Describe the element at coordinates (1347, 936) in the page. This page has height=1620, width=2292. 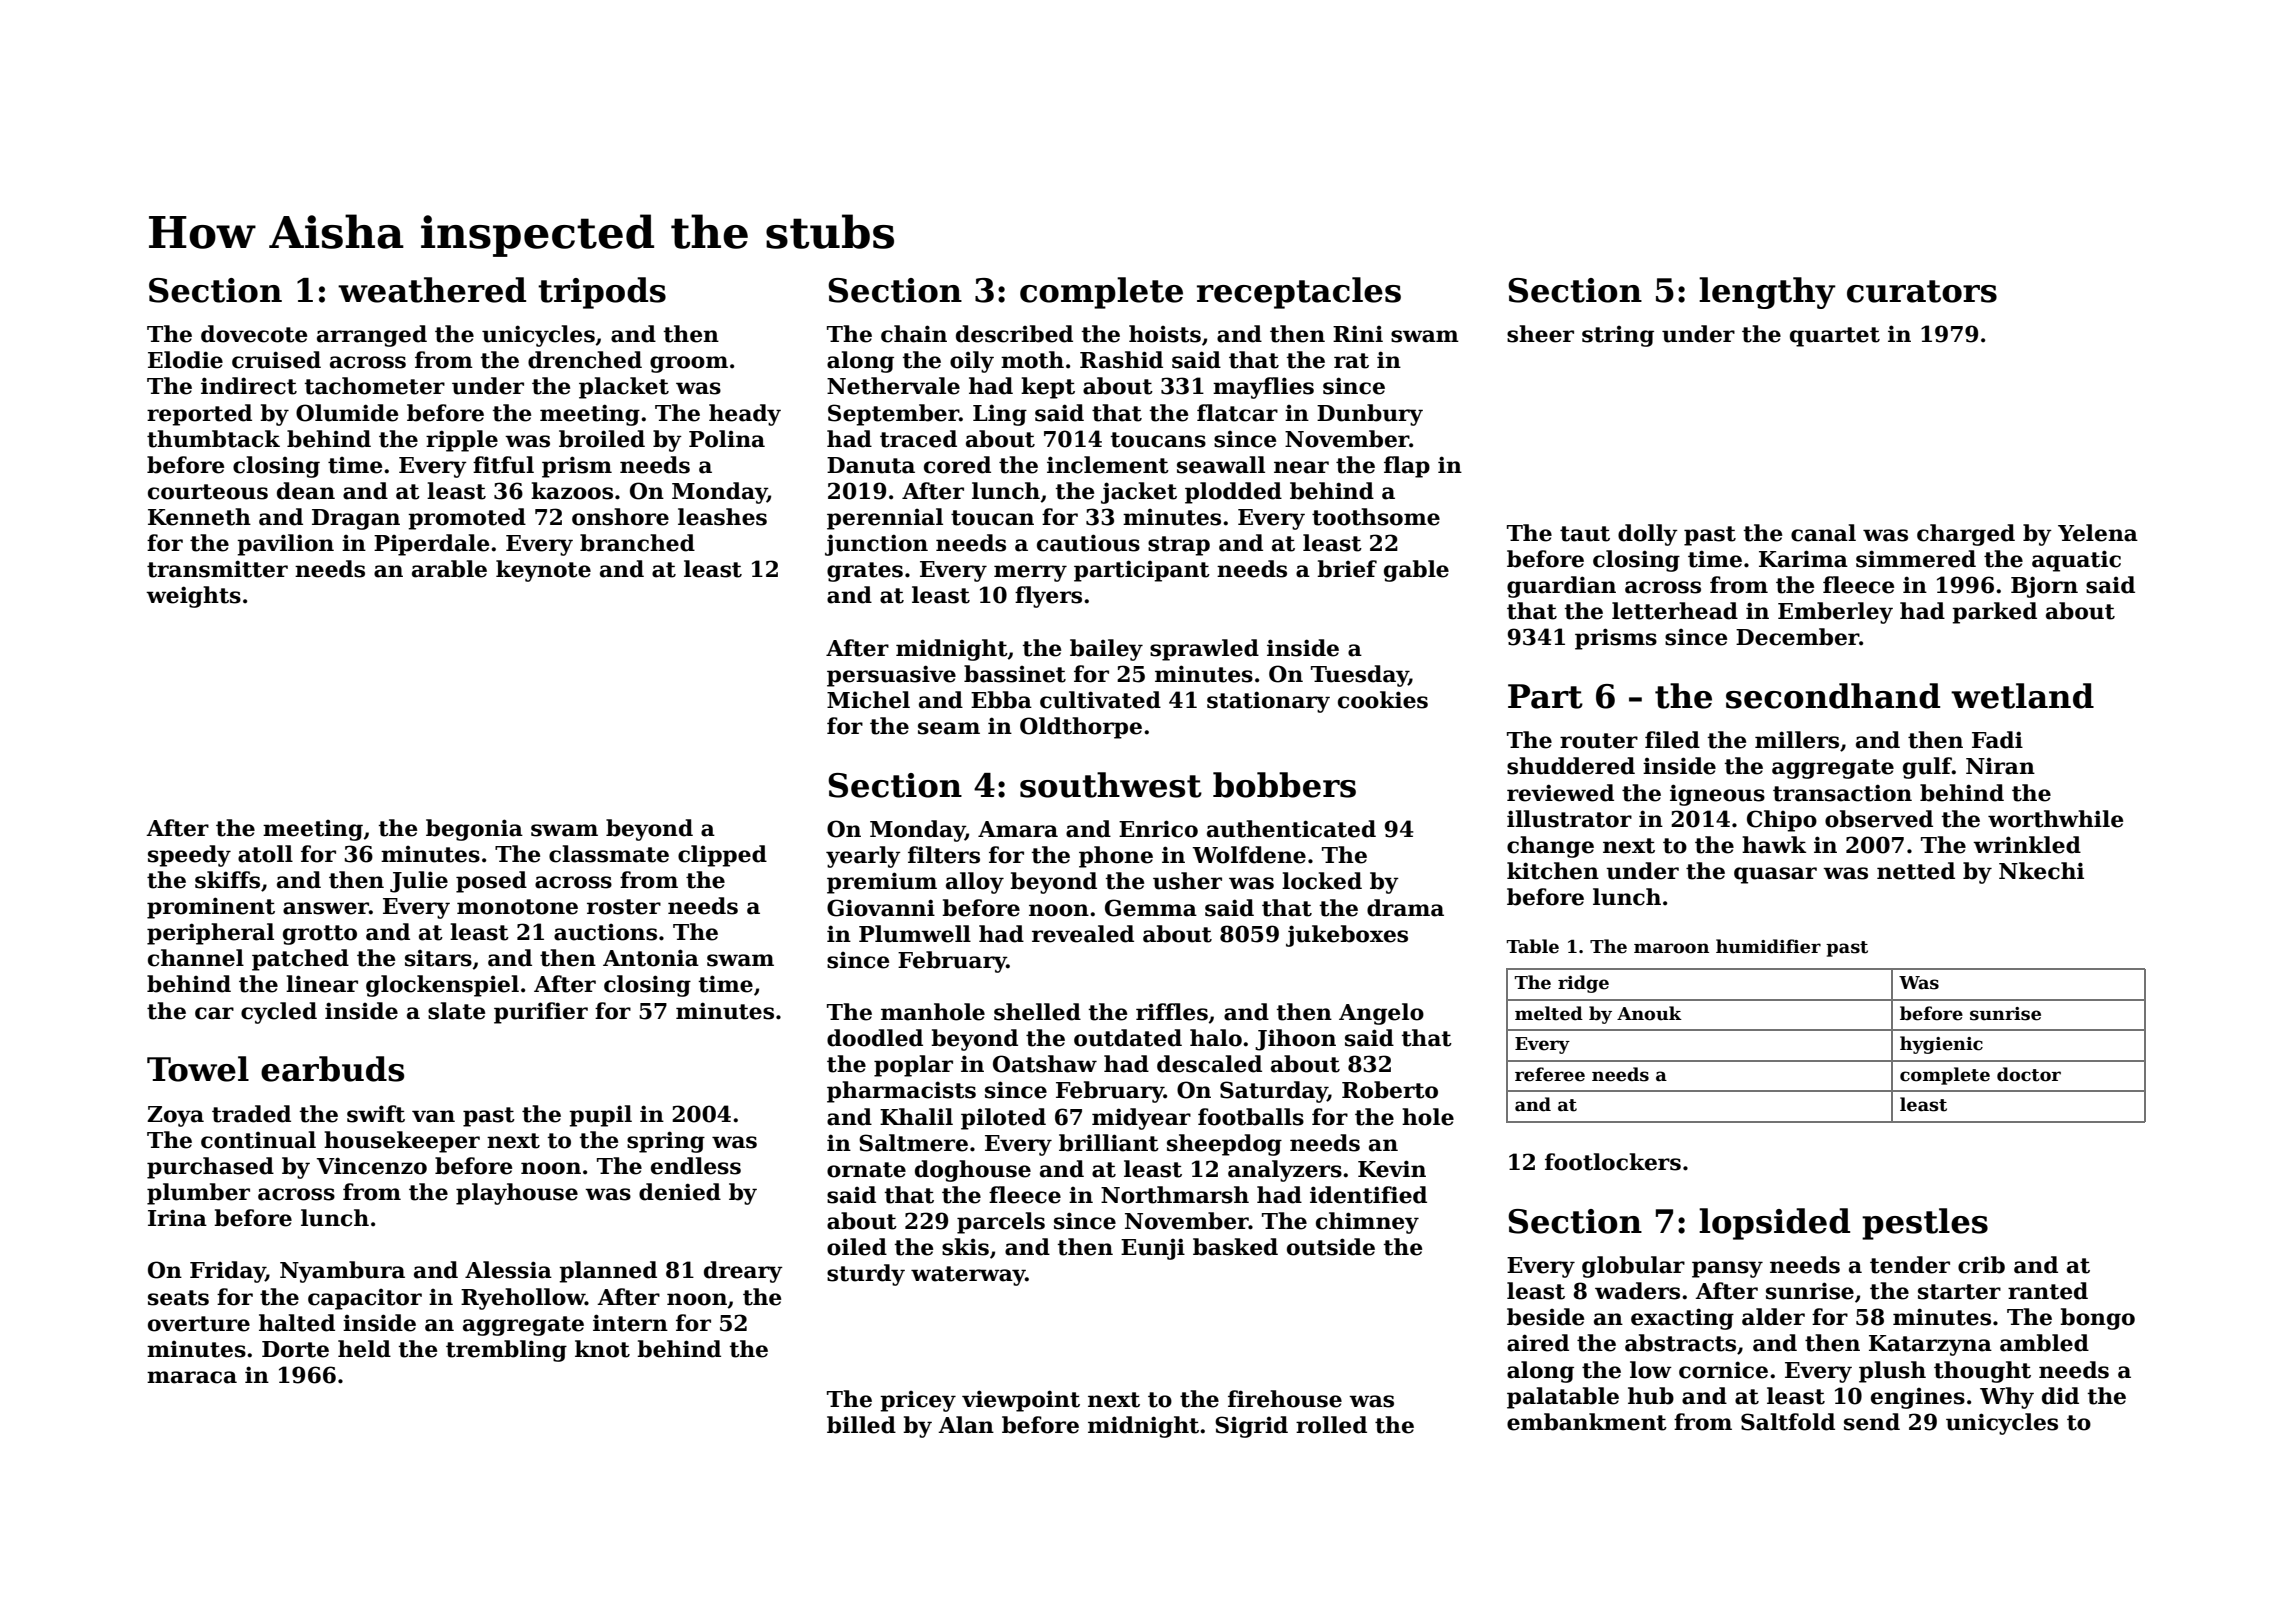
I see `jukeboxes` at that location.
